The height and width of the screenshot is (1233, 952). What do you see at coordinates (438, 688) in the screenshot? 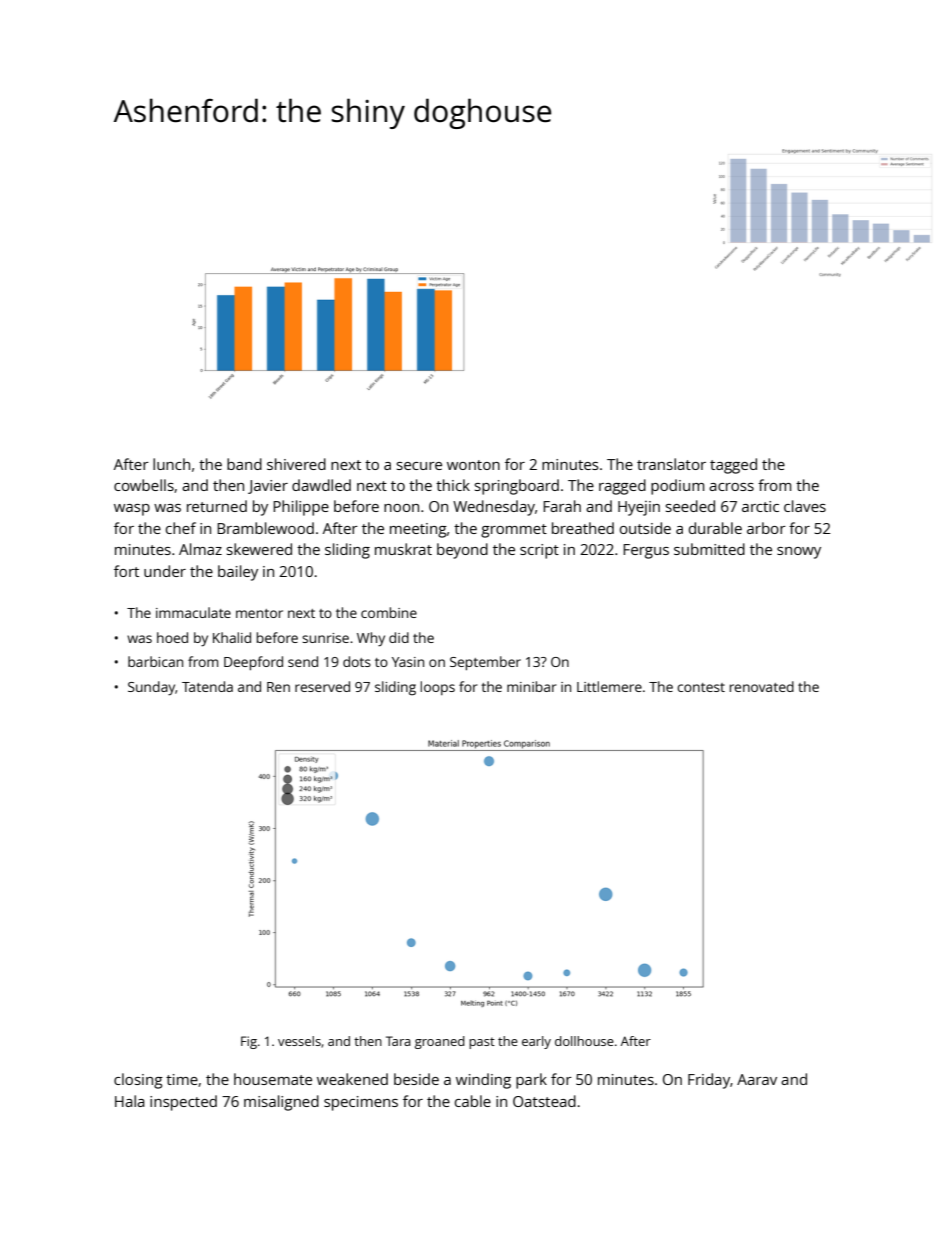
I see `loops` at bounding box center [438, 688].
